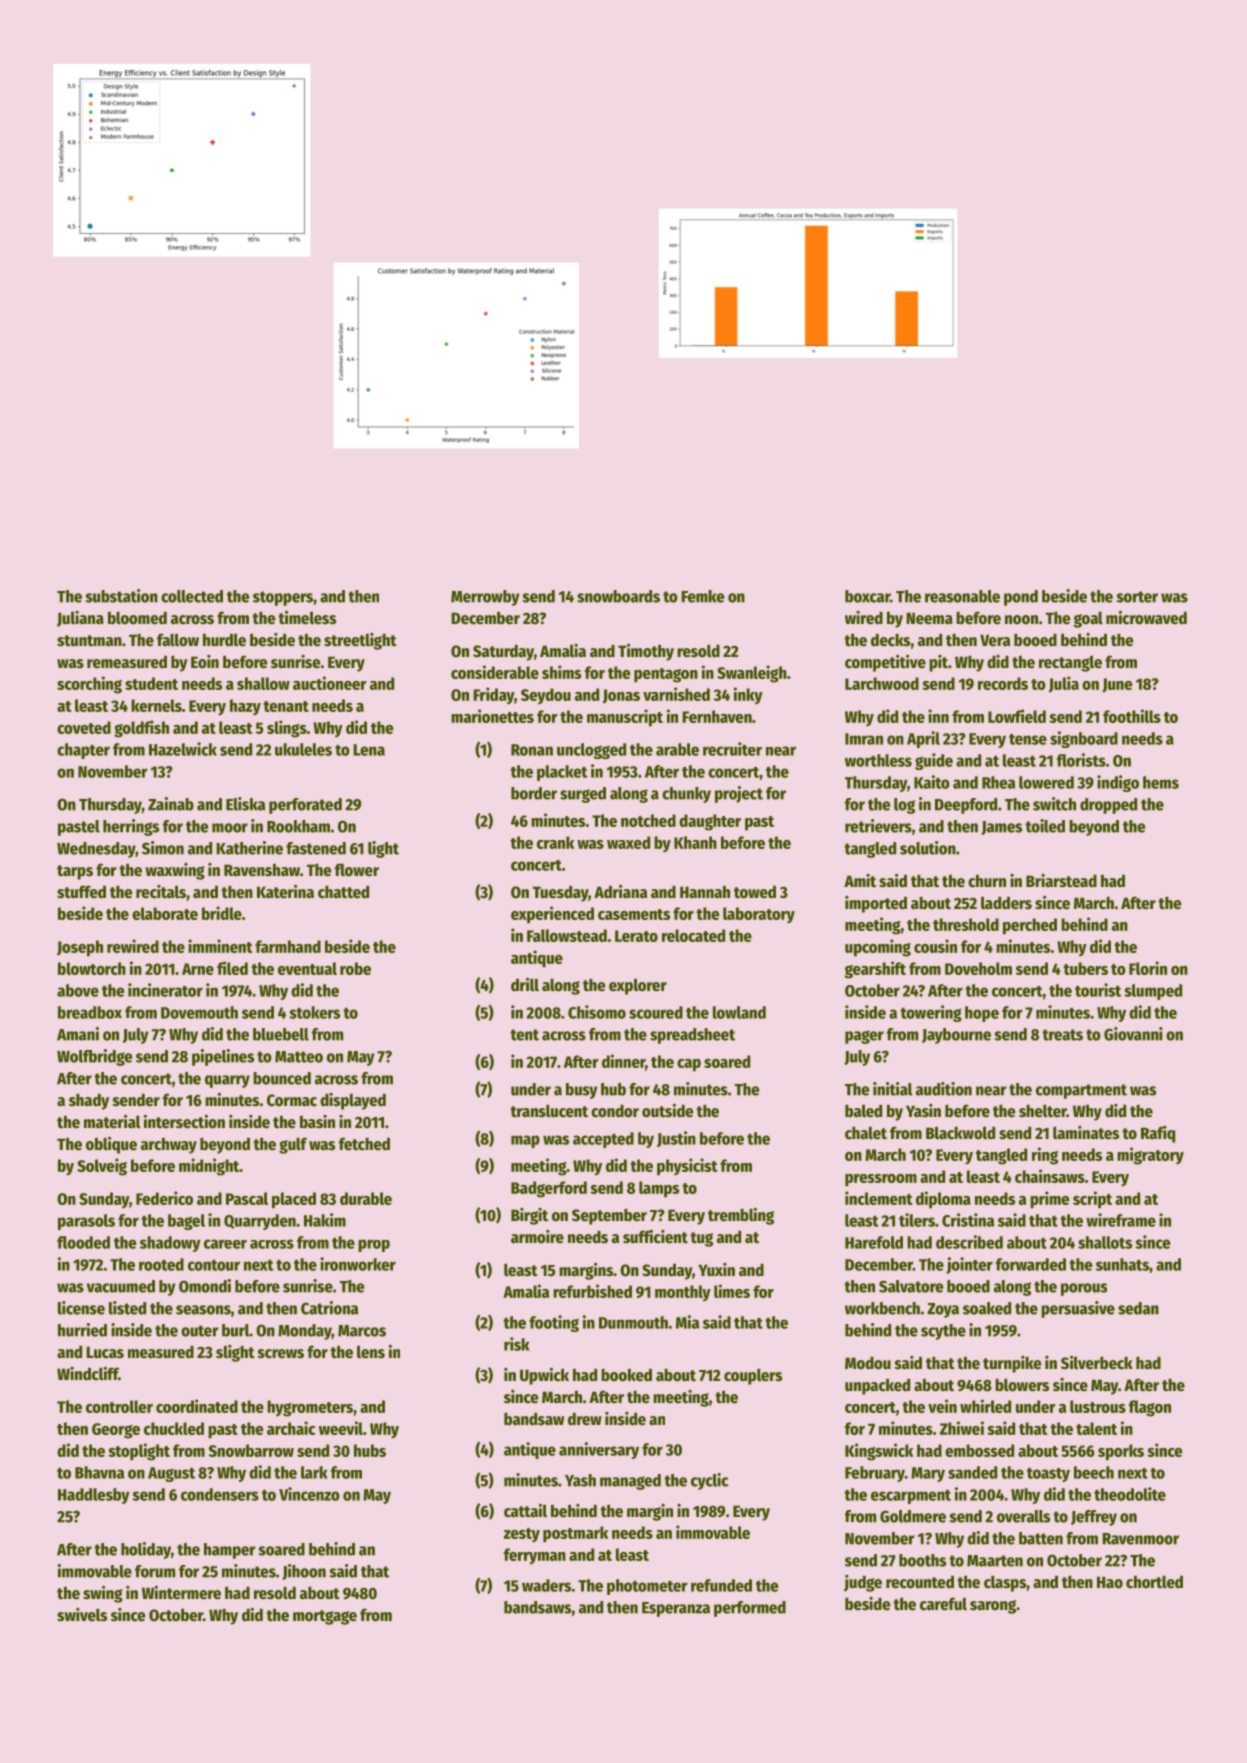  I want to click on indigo, so click(1118, 783).
